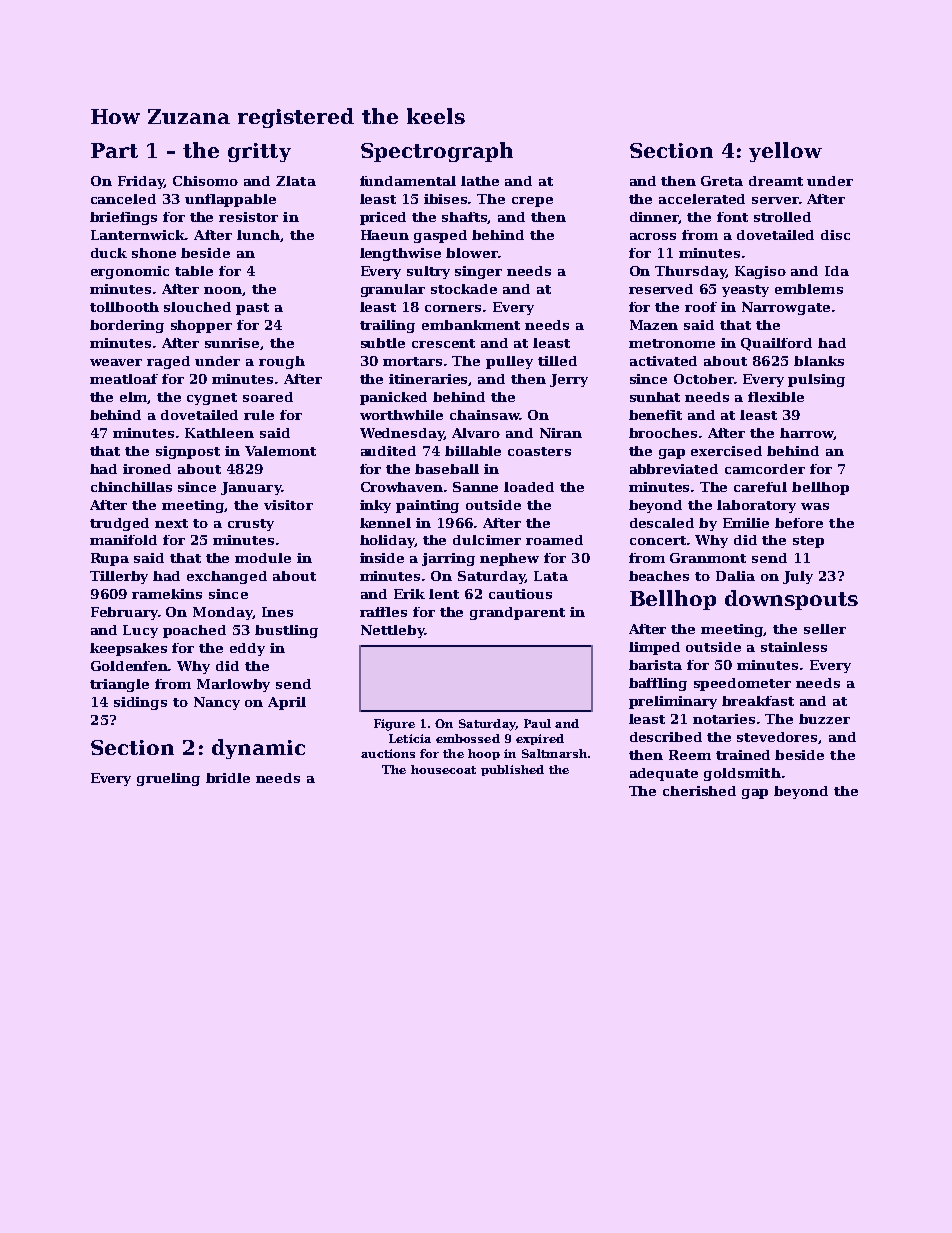  What do you see at coordinates (807, 434) in the screenshot?
I see `harrow` at bounding box center [807, 434].
